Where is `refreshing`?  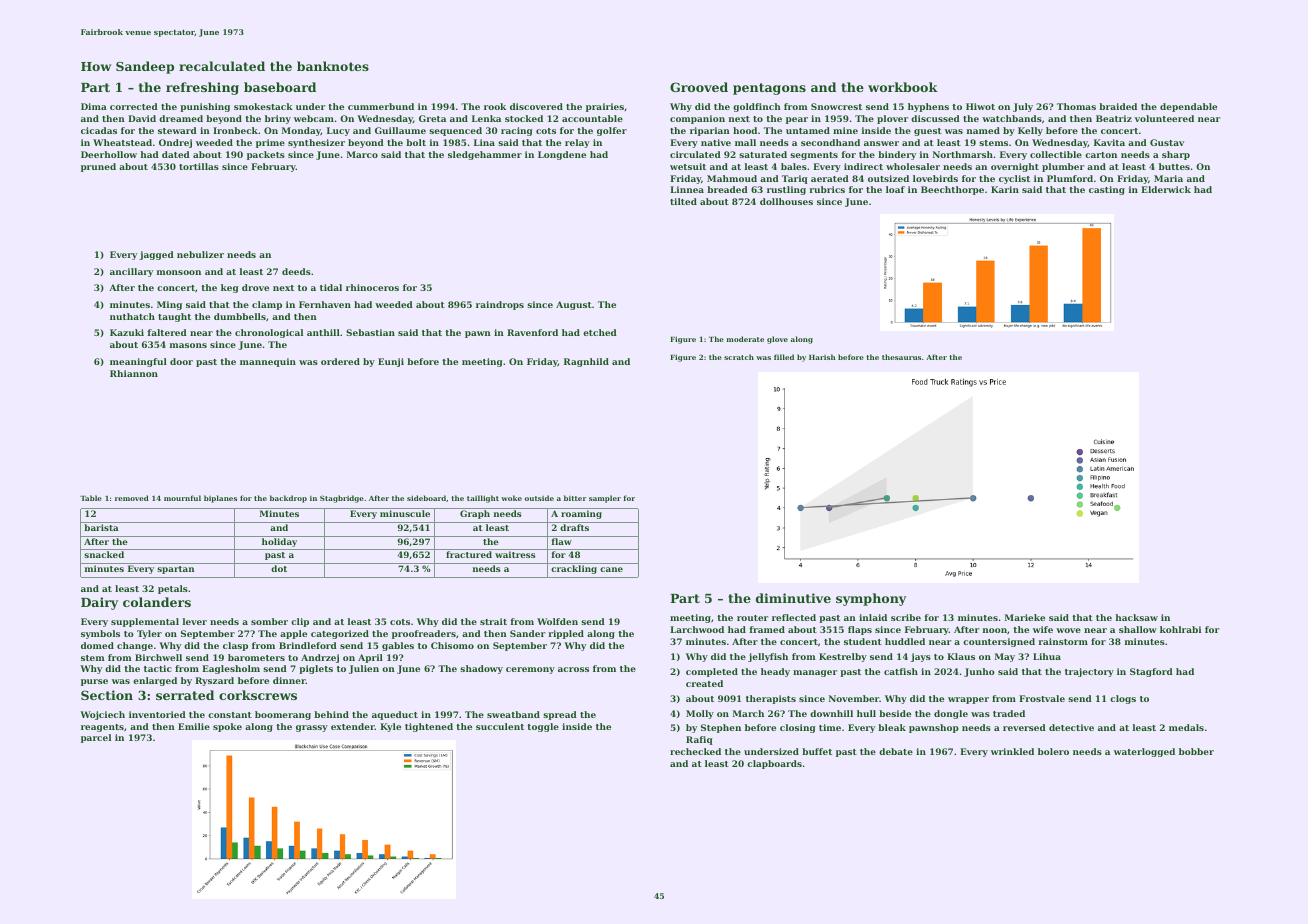
refreshing is located at coordinates (202, 88).
